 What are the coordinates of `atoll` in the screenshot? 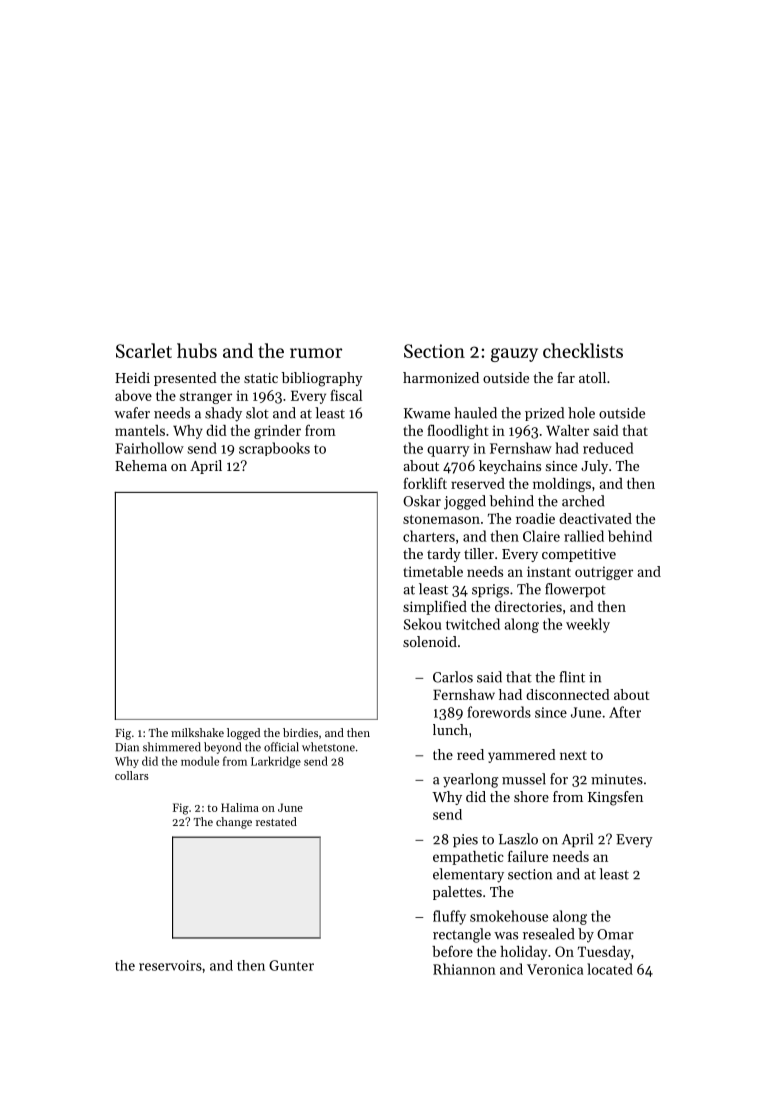 It's located at (592, 377).
